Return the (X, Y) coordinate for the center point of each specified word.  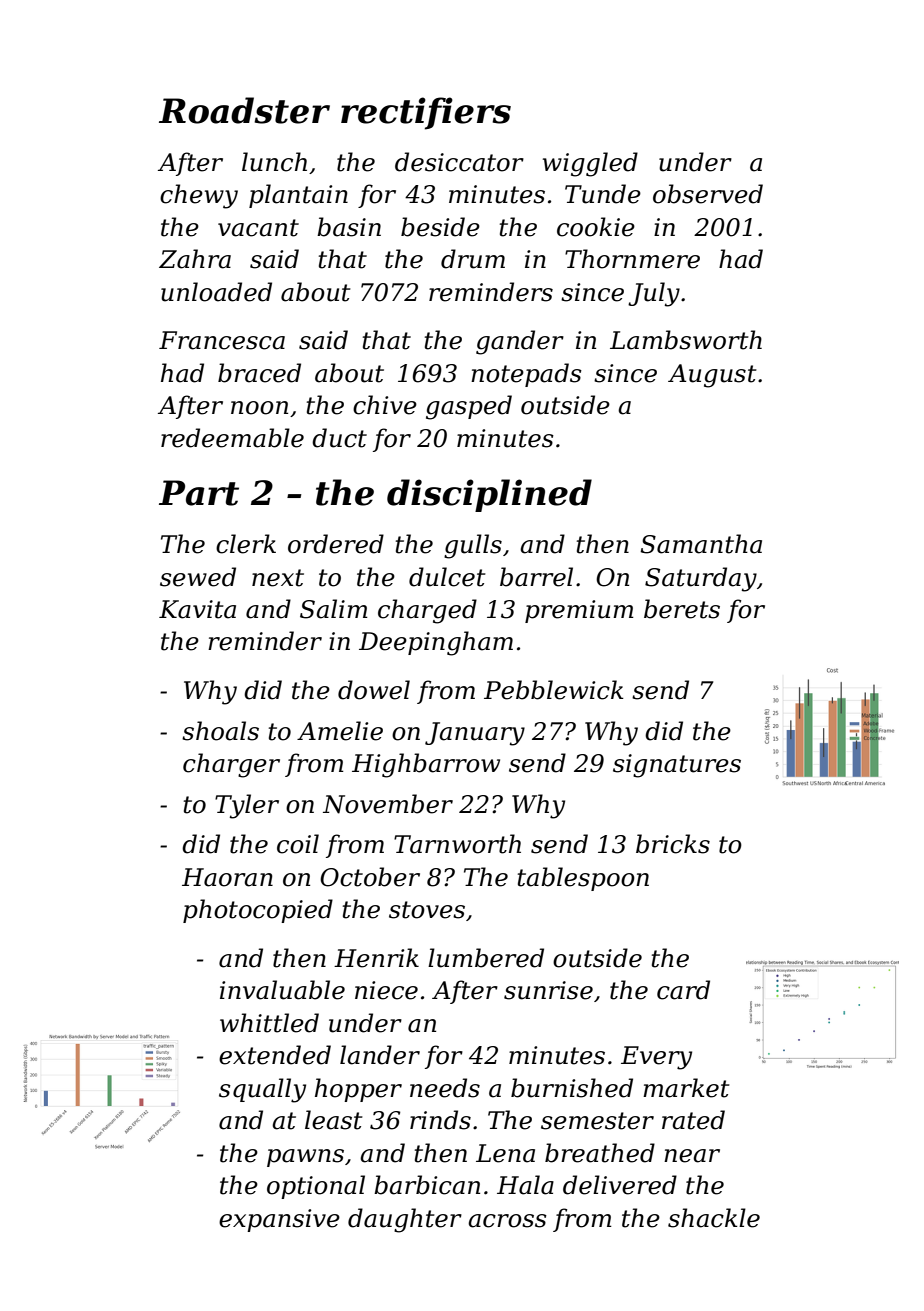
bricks (673, 844)
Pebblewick (554, 690)
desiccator (459, 162)
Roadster (244, 110)
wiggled (590, 164)
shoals (220, 731)
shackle (714, 1218)
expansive (279, 1220)
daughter (405, 1220)
